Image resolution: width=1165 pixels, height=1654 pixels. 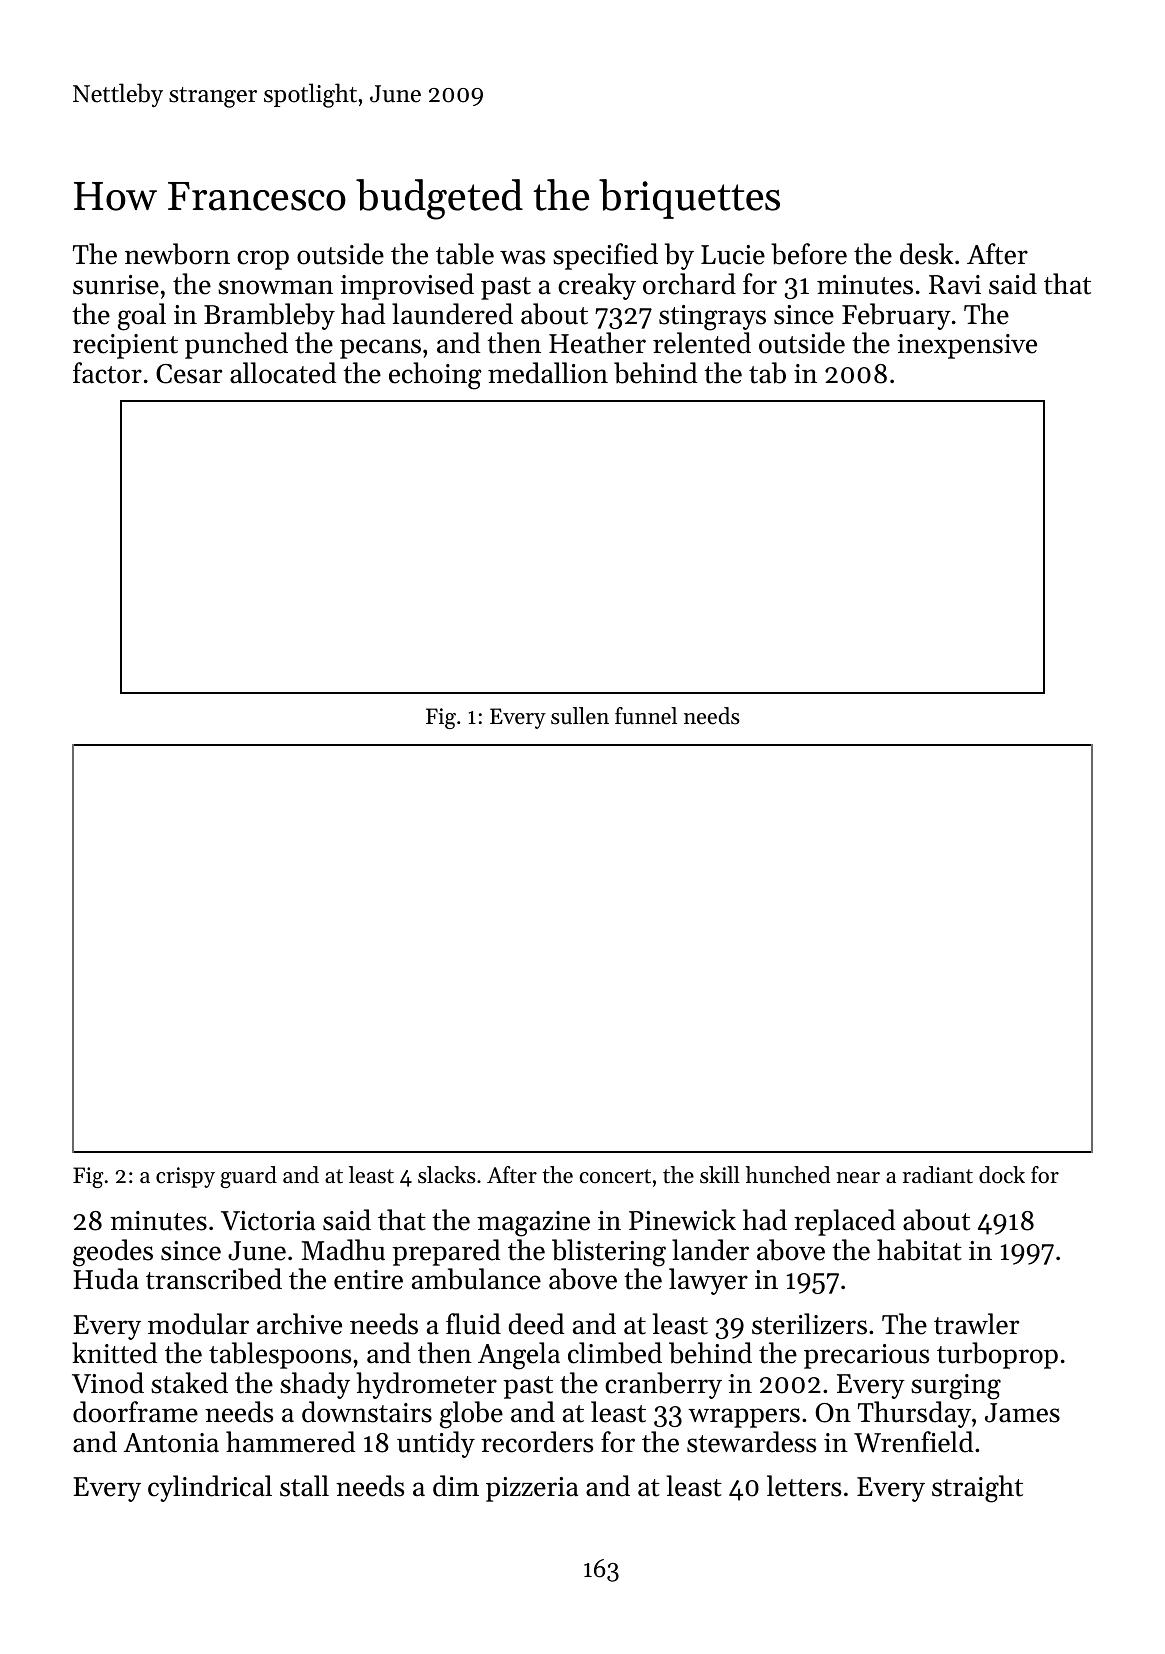 I want to click on sullen, so click(x=580, y=716).
